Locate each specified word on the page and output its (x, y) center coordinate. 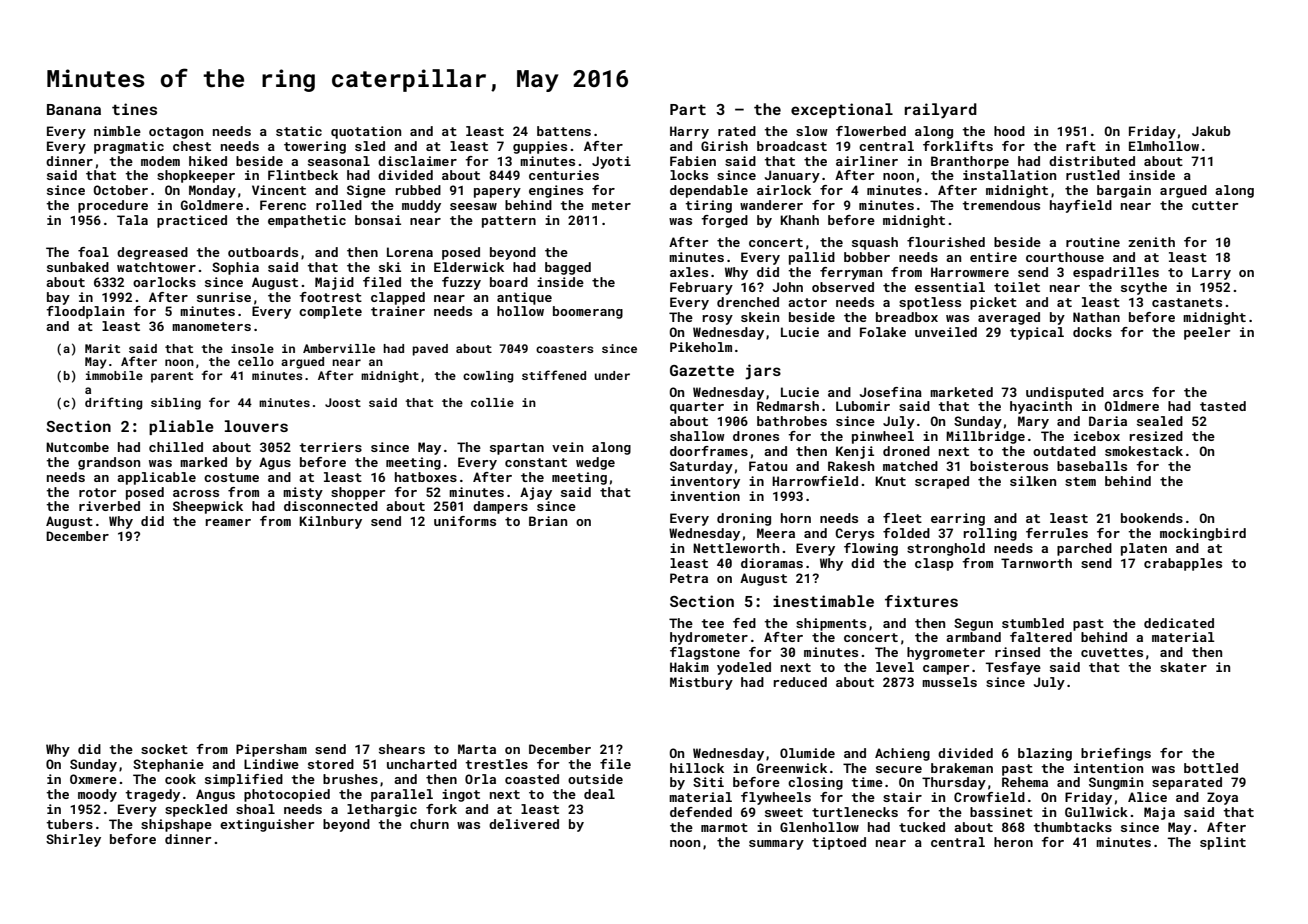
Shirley (73, 840)
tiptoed (839, 843)
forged (724, 221)
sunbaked (78, 267)
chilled (176, 447)
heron (1013, 842)
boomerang (588, 312)
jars (763, 372)
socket (164, 749)
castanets (1187, 302)
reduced (800, 682)
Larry (1211, 273)
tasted (1223, 406)
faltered (1041, 637)
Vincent (279, 190)
